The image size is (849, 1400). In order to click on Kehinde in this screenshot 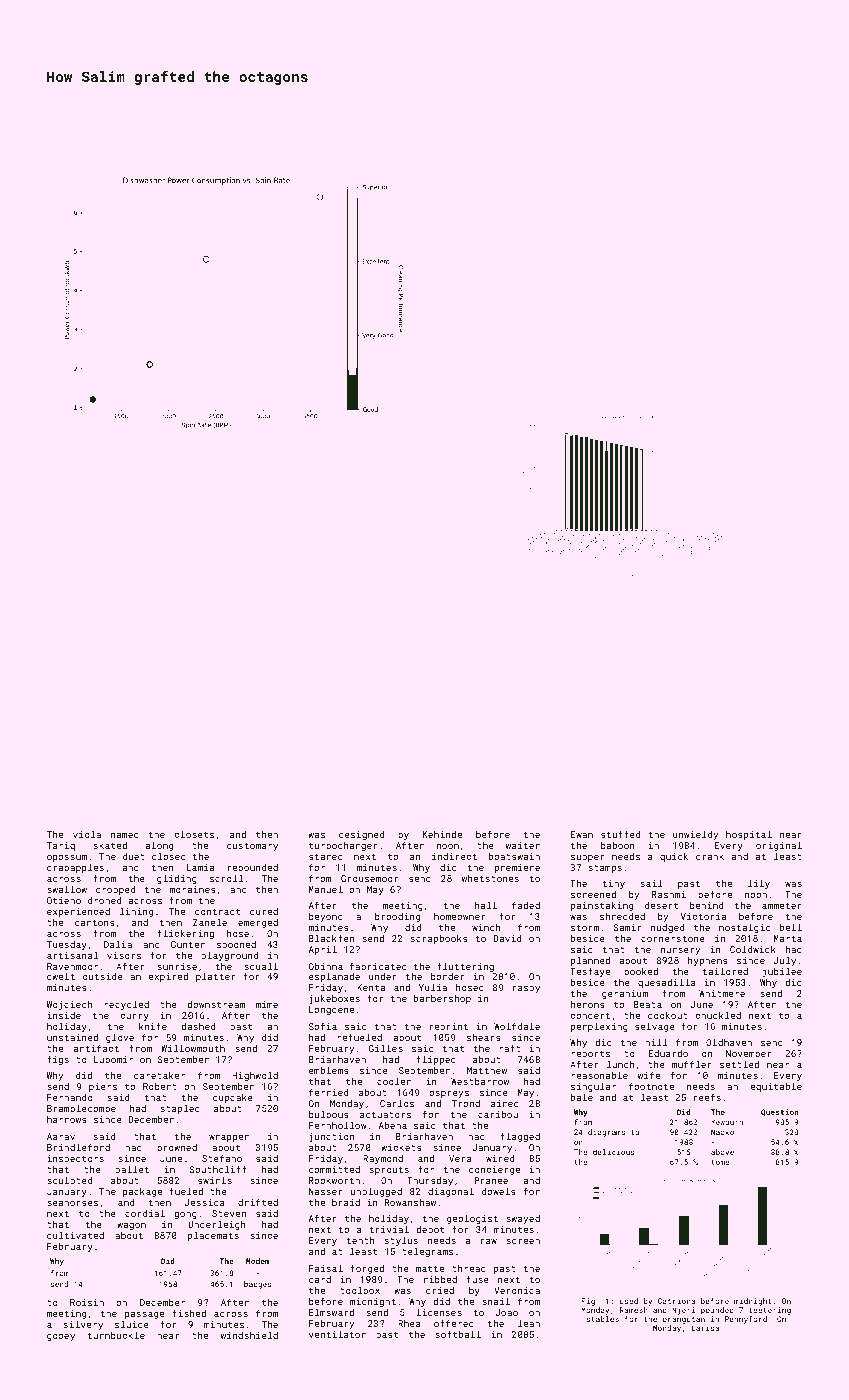, I will do `click(442, 834)`.
